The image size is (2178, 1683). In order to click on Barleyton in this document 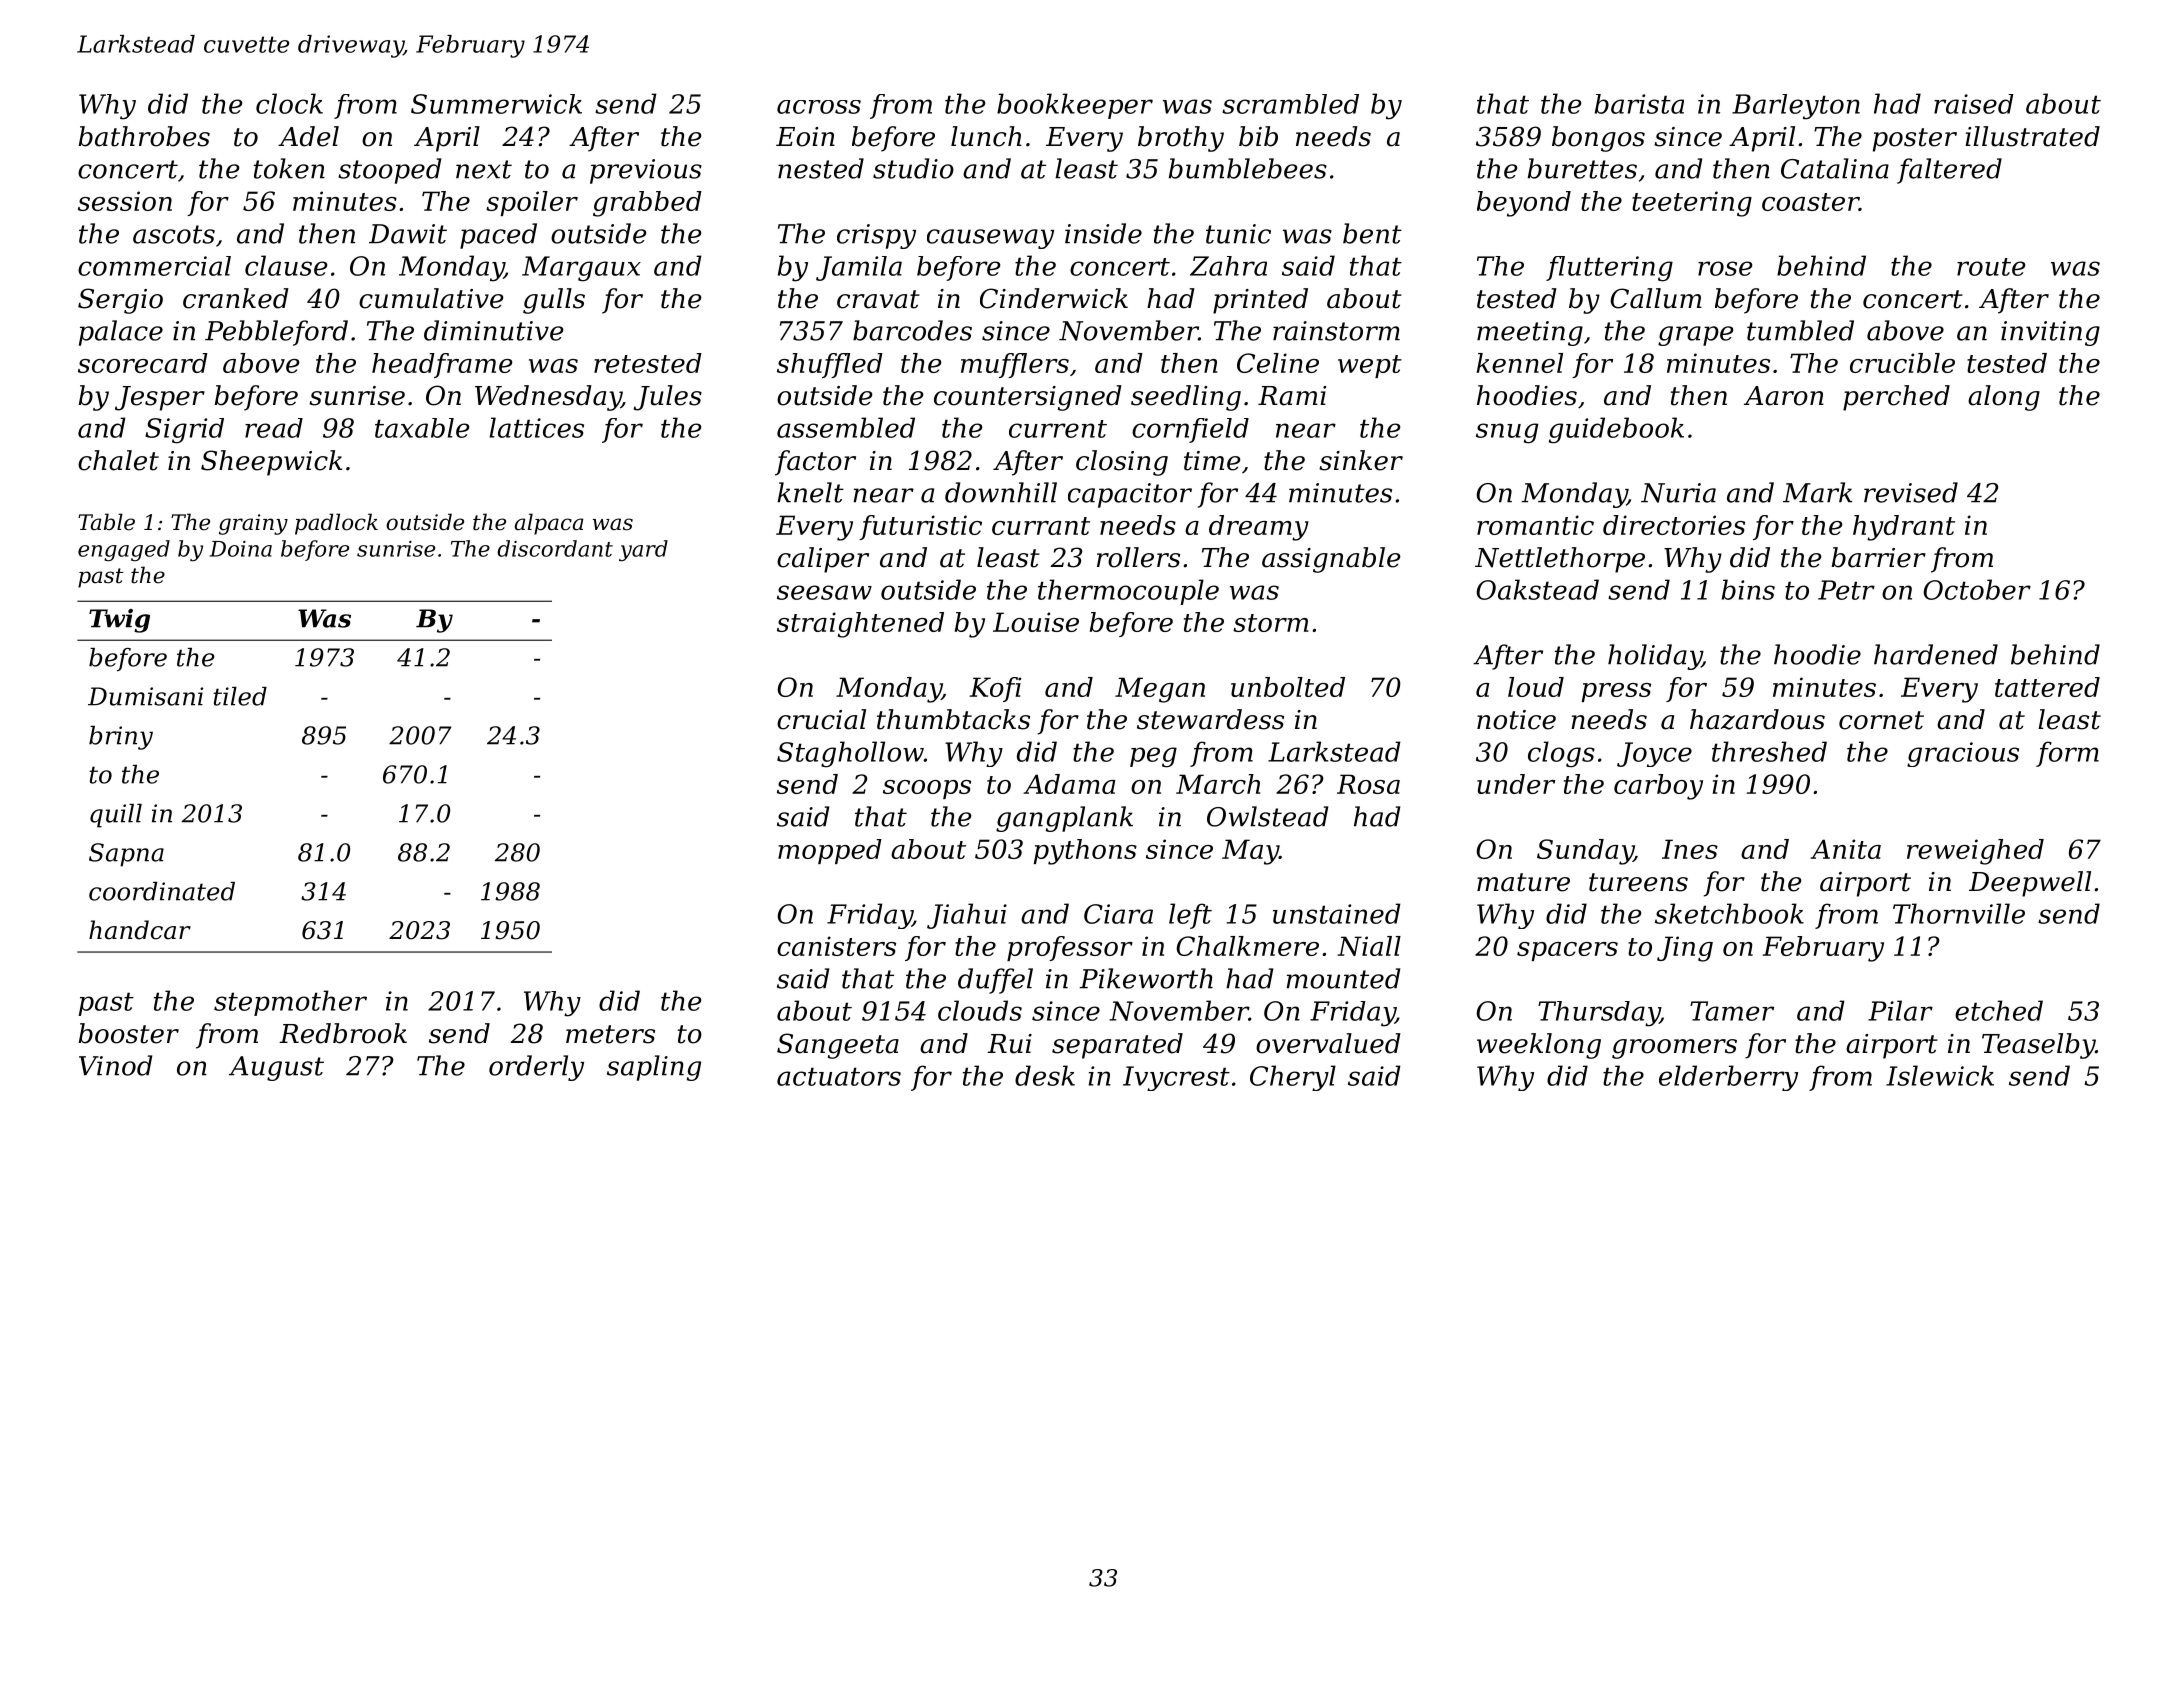, I will do `click(1796, 107)`.
